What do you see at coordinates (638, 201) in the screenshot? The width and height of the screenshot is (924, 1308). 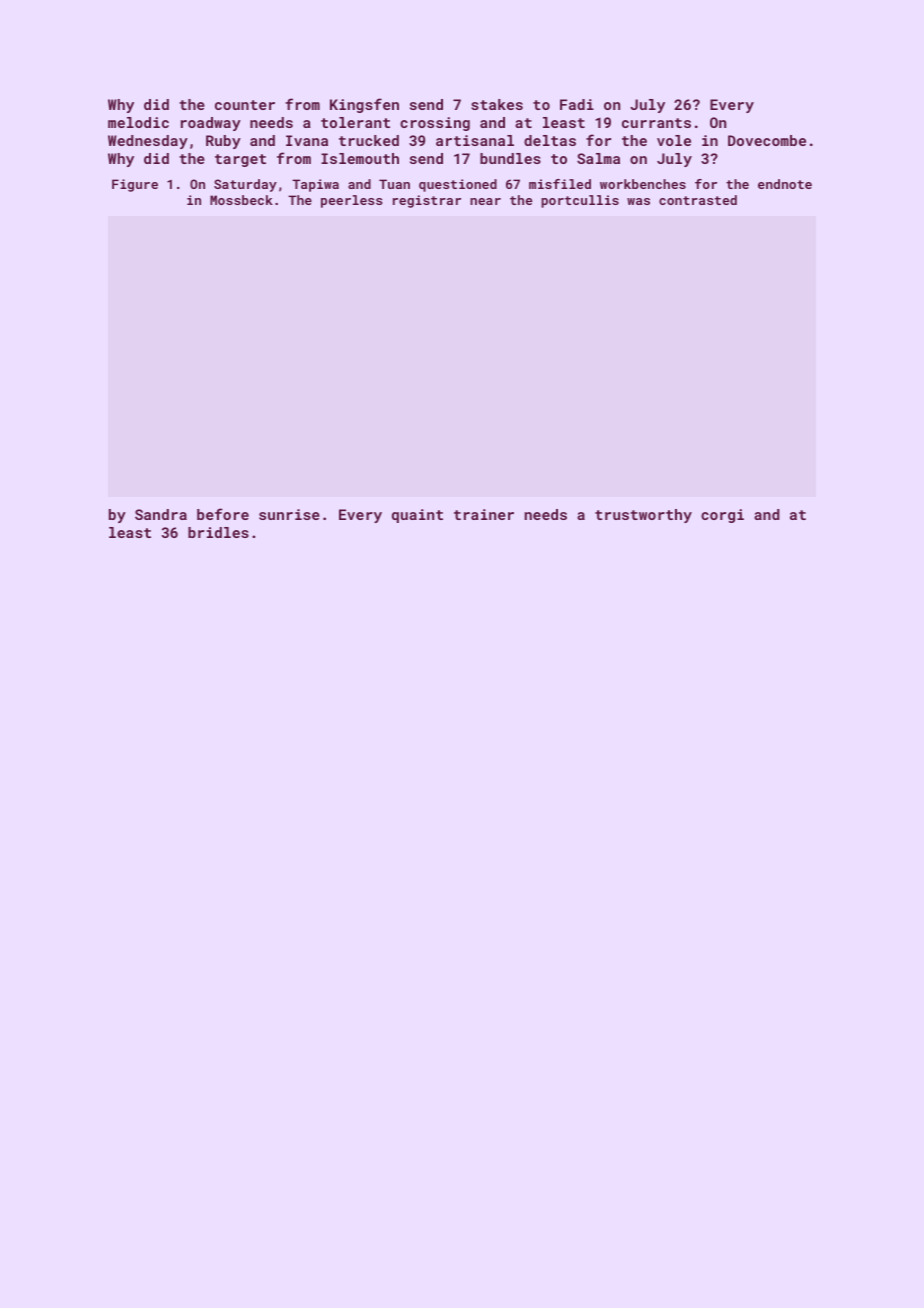 I see `was` at bounding box center [638, 201].
